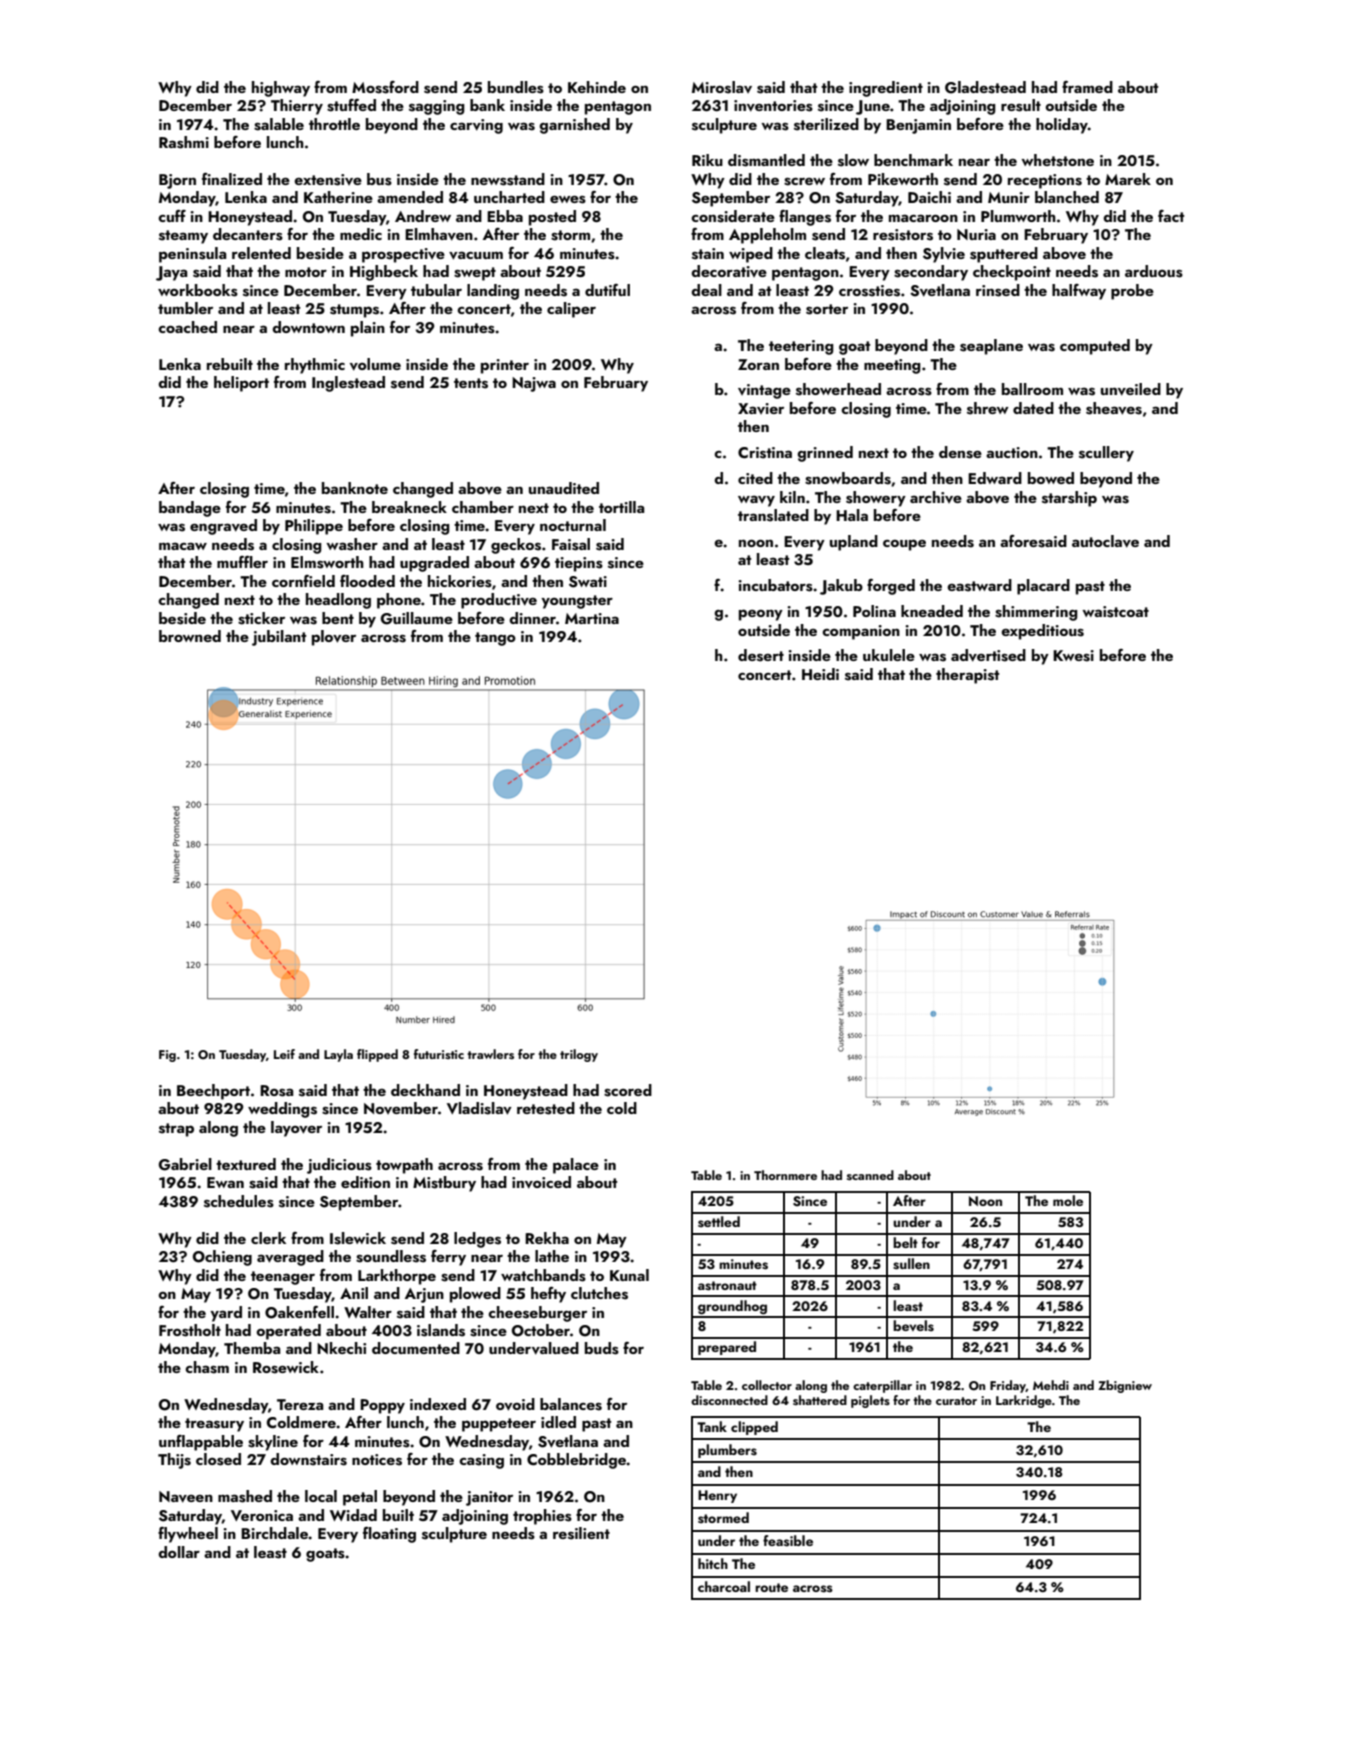 The image size is (1345, 1741). Describe the element at coordinates (338, 1055) in the page. I see `Layla` at that location.
